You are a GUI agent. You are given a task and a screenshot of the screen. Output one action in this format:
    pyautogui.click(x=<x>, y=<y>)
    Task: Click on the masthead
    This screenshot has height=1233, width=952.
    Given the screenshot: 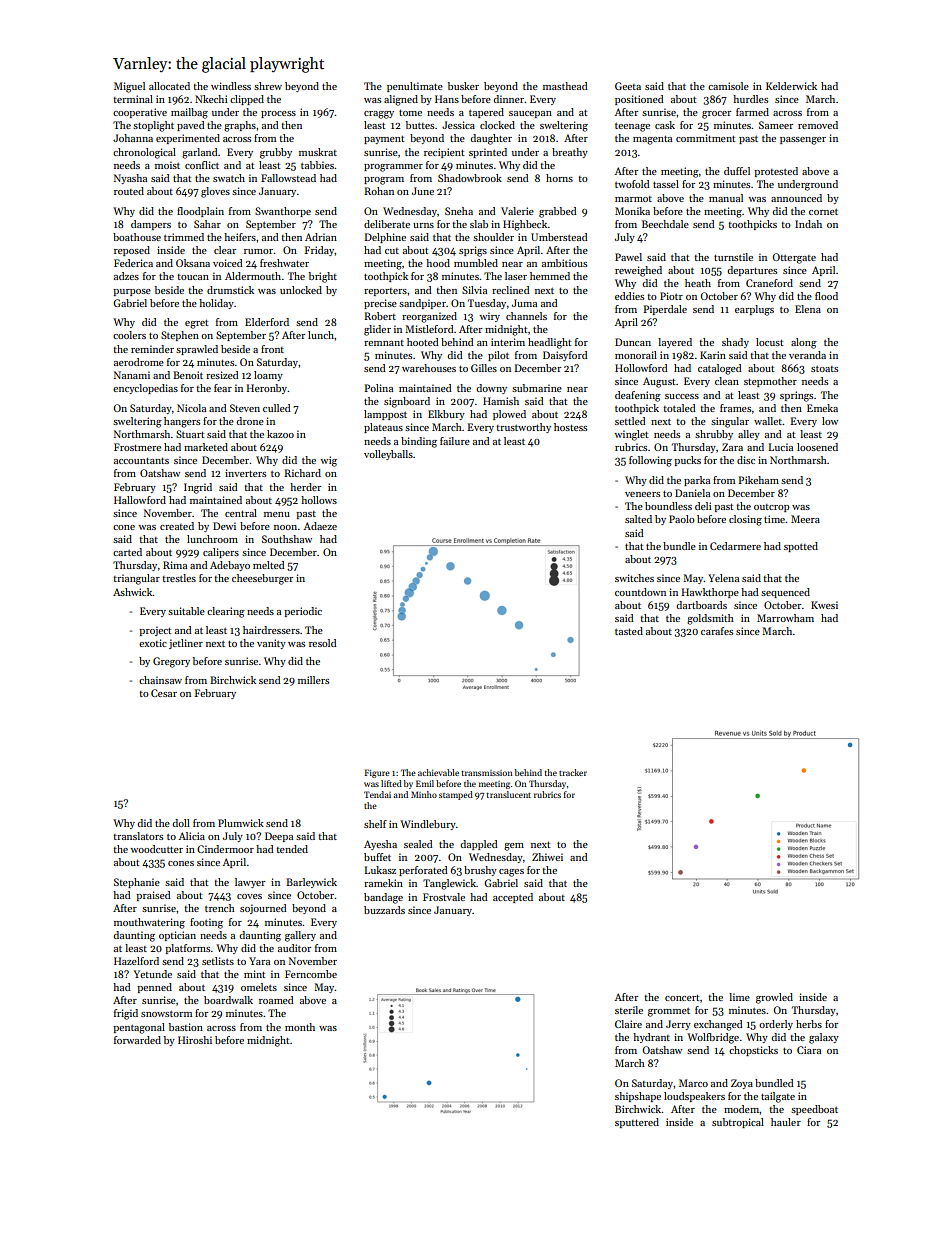 What is the action you would take?
    pyautogui.click(x=565, y=86)
